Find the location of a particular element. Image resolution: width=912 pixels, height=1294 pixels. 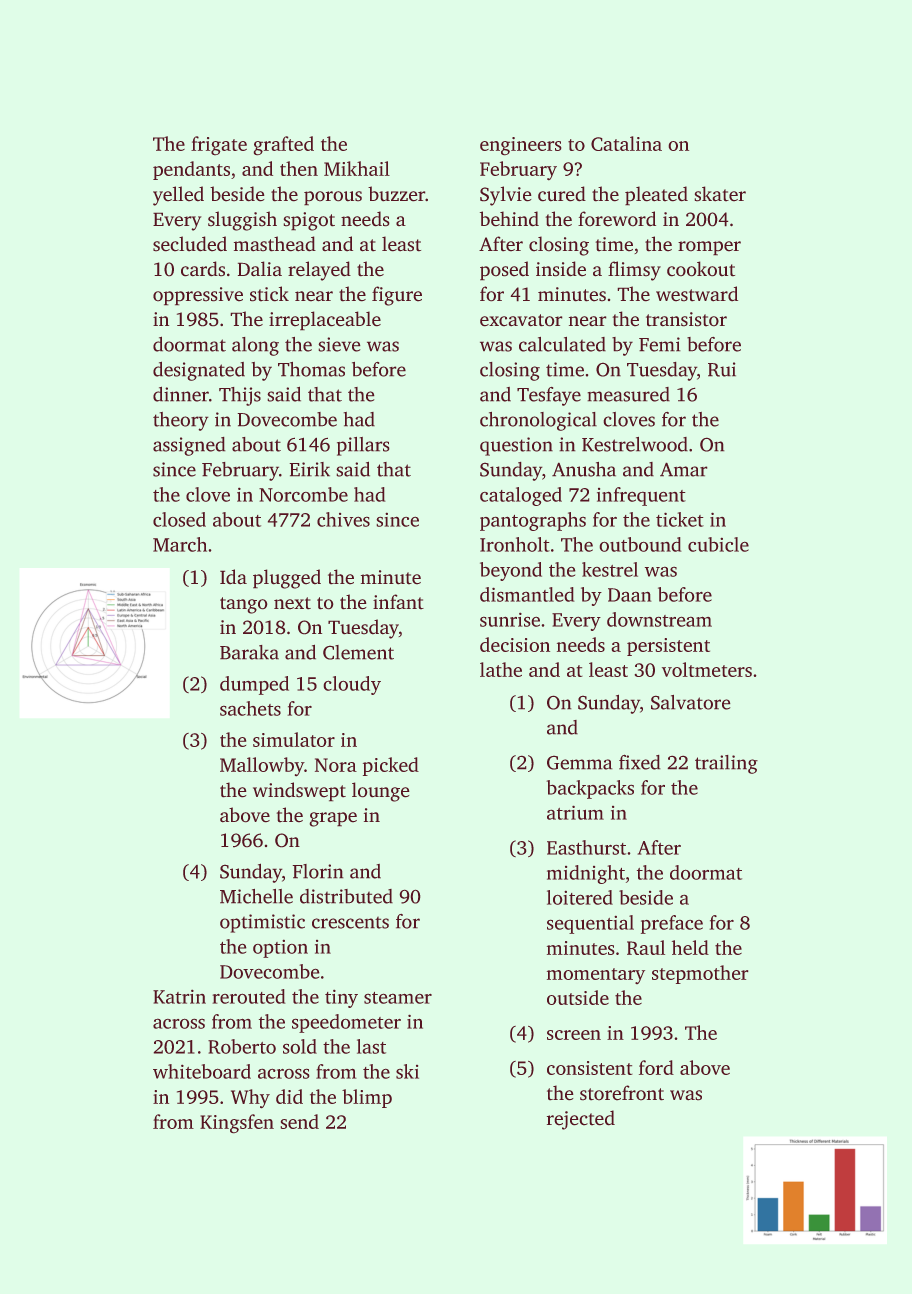

ticket is located at coordinates (680, 519).
